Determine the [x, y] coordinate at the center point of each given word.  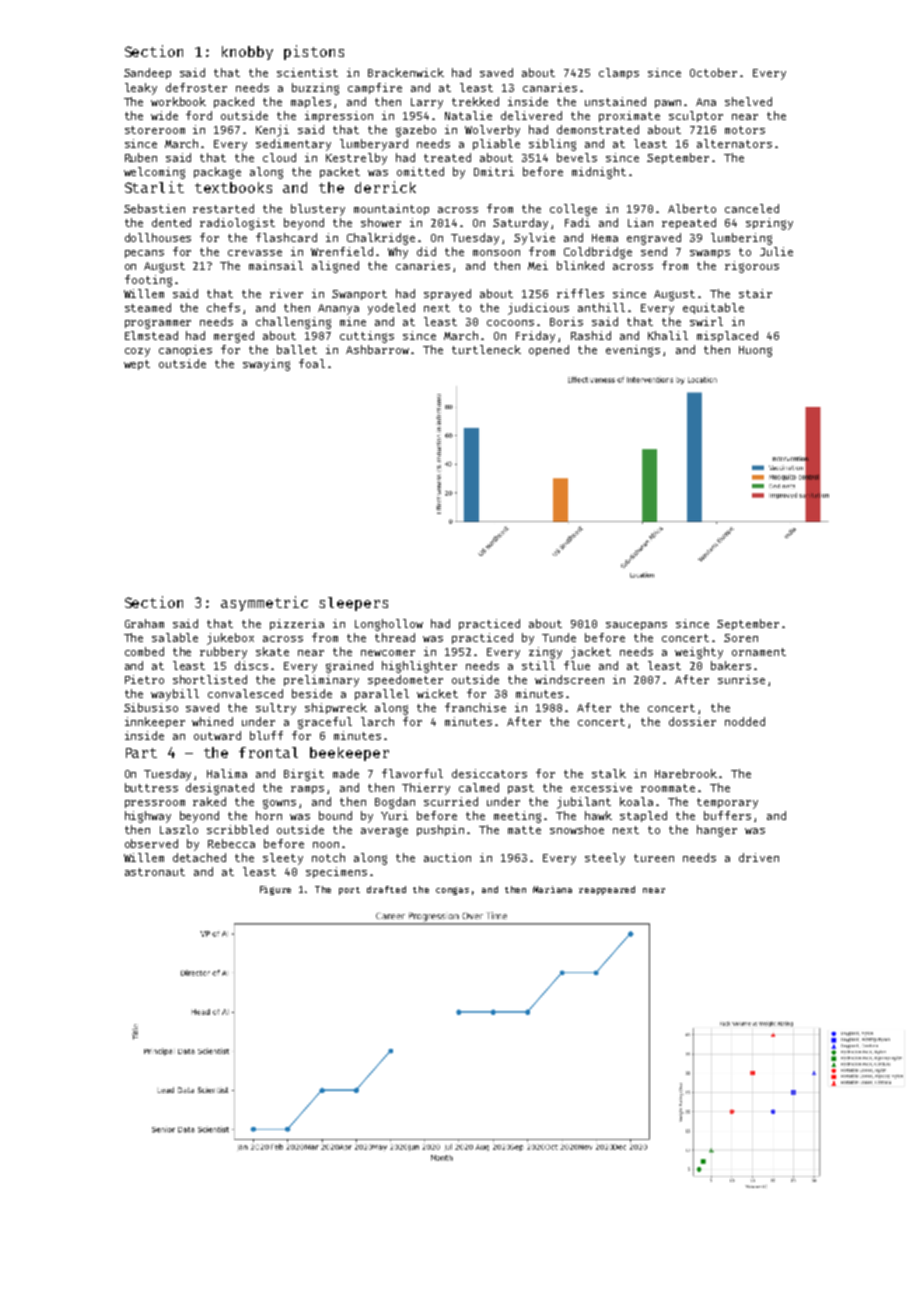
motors [745, 130]
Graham [144, 623]
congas [452, 891]
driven [759, 857]
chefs [223, 307]
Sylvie [534, 239]
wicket [437, 693]
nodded [745, 721]
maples [311, 102]
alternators [734, 143]
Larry [427, 103]
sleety [283, 859]
